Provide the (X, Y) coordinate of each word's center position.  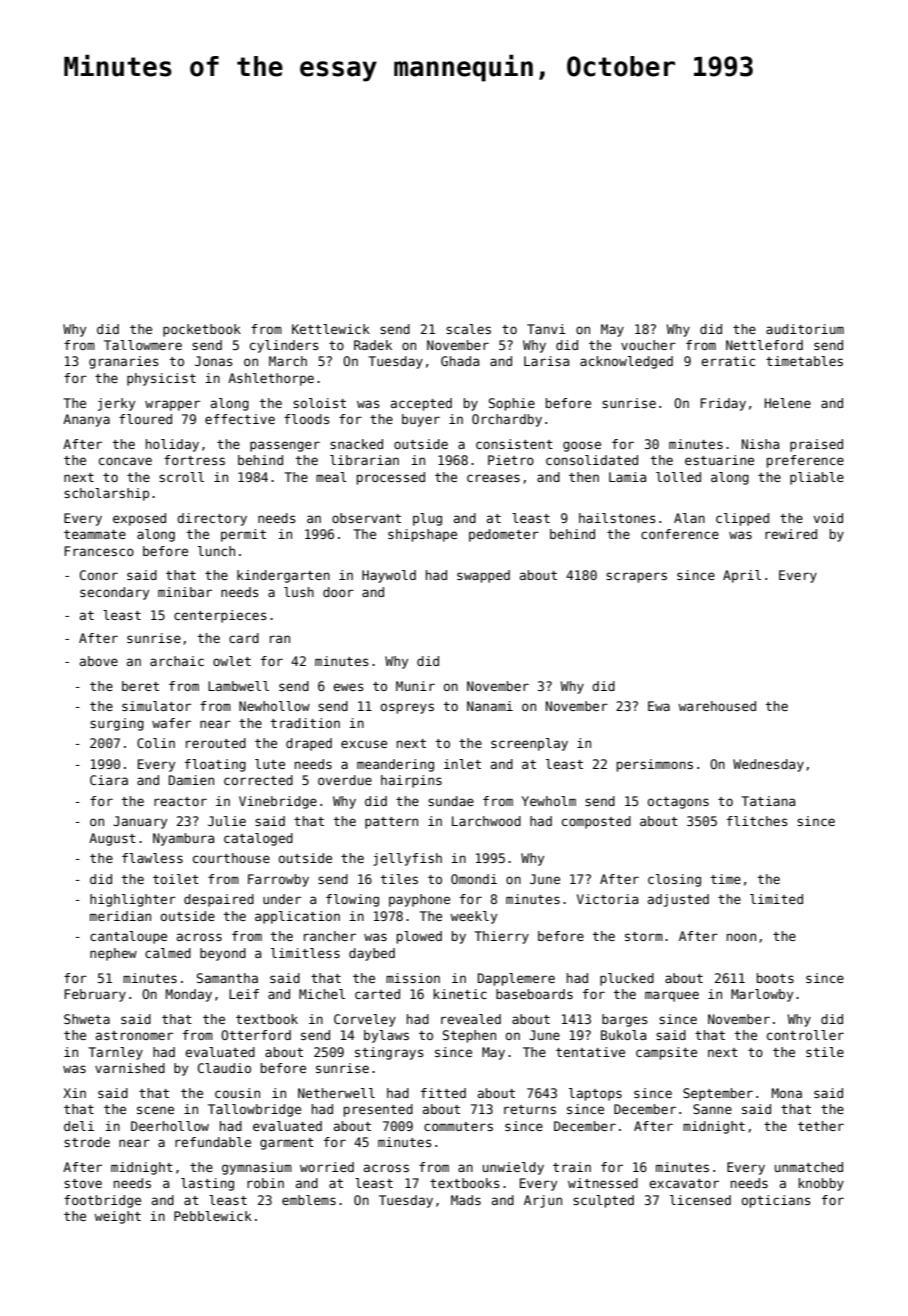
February (95, 995)
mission (413, 978)
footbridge (102, 1201)
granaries (124, 362)
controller (805, 1035)
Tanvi (546, 329)
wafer (171, 723)
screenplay (529, 744)
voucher (648, 345)
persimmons (655, 765)
